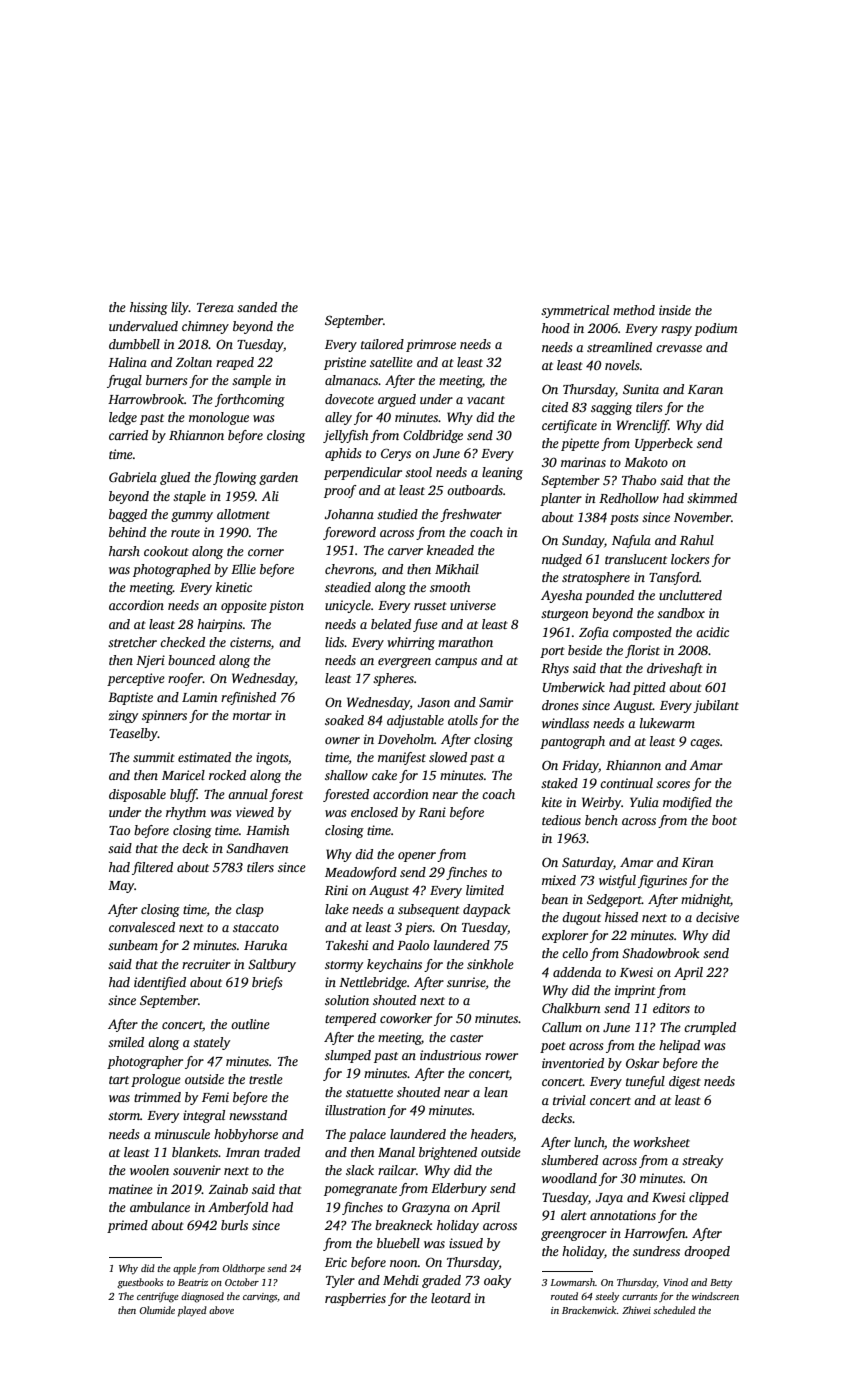 This screenshot has width=849, height=1400. What do you see at coordinates (204, 757) in the screenshot?
I see `estimated` at bounding box center [204, 757].
